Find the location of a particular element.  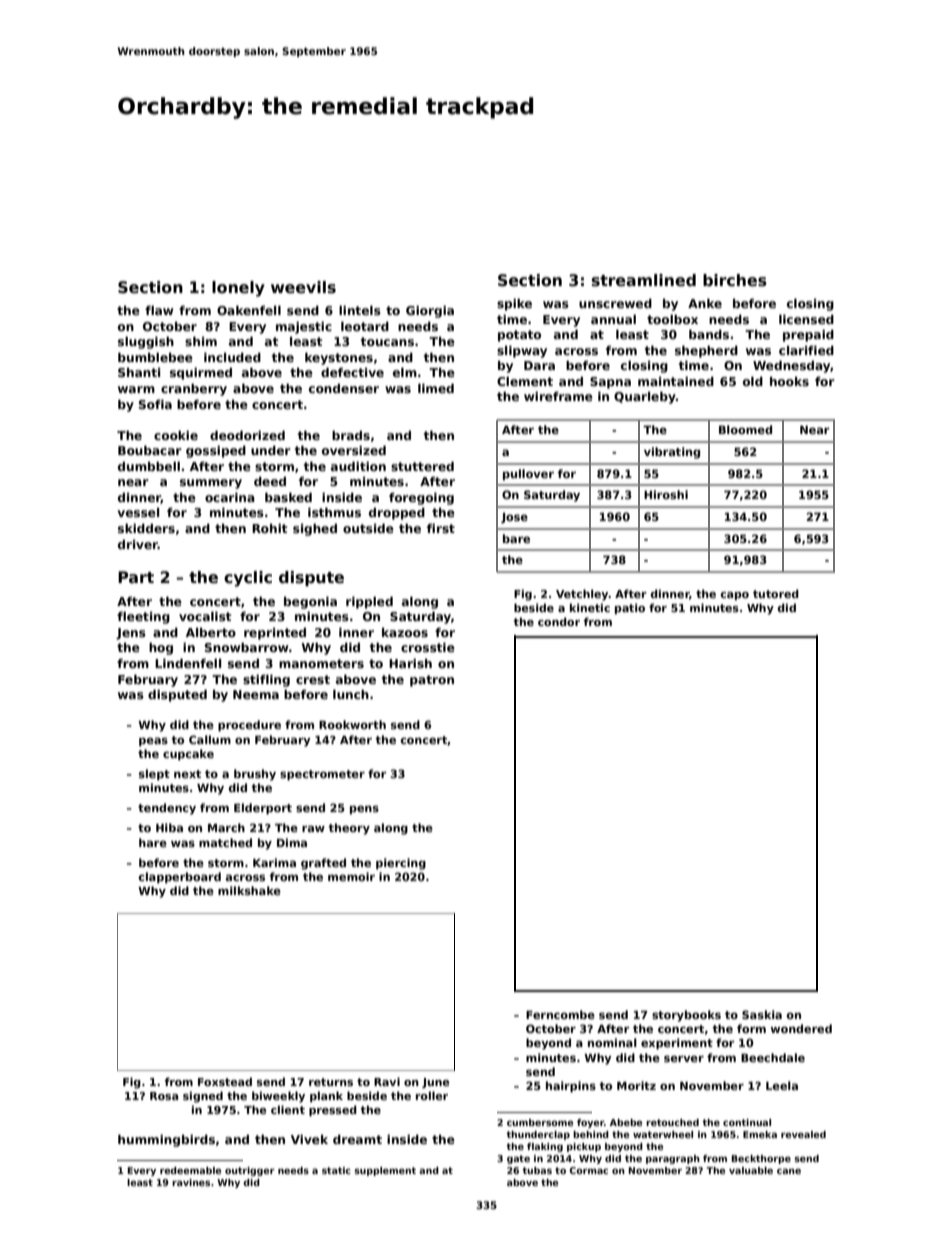

June is located at coordinates (435, 1083).
